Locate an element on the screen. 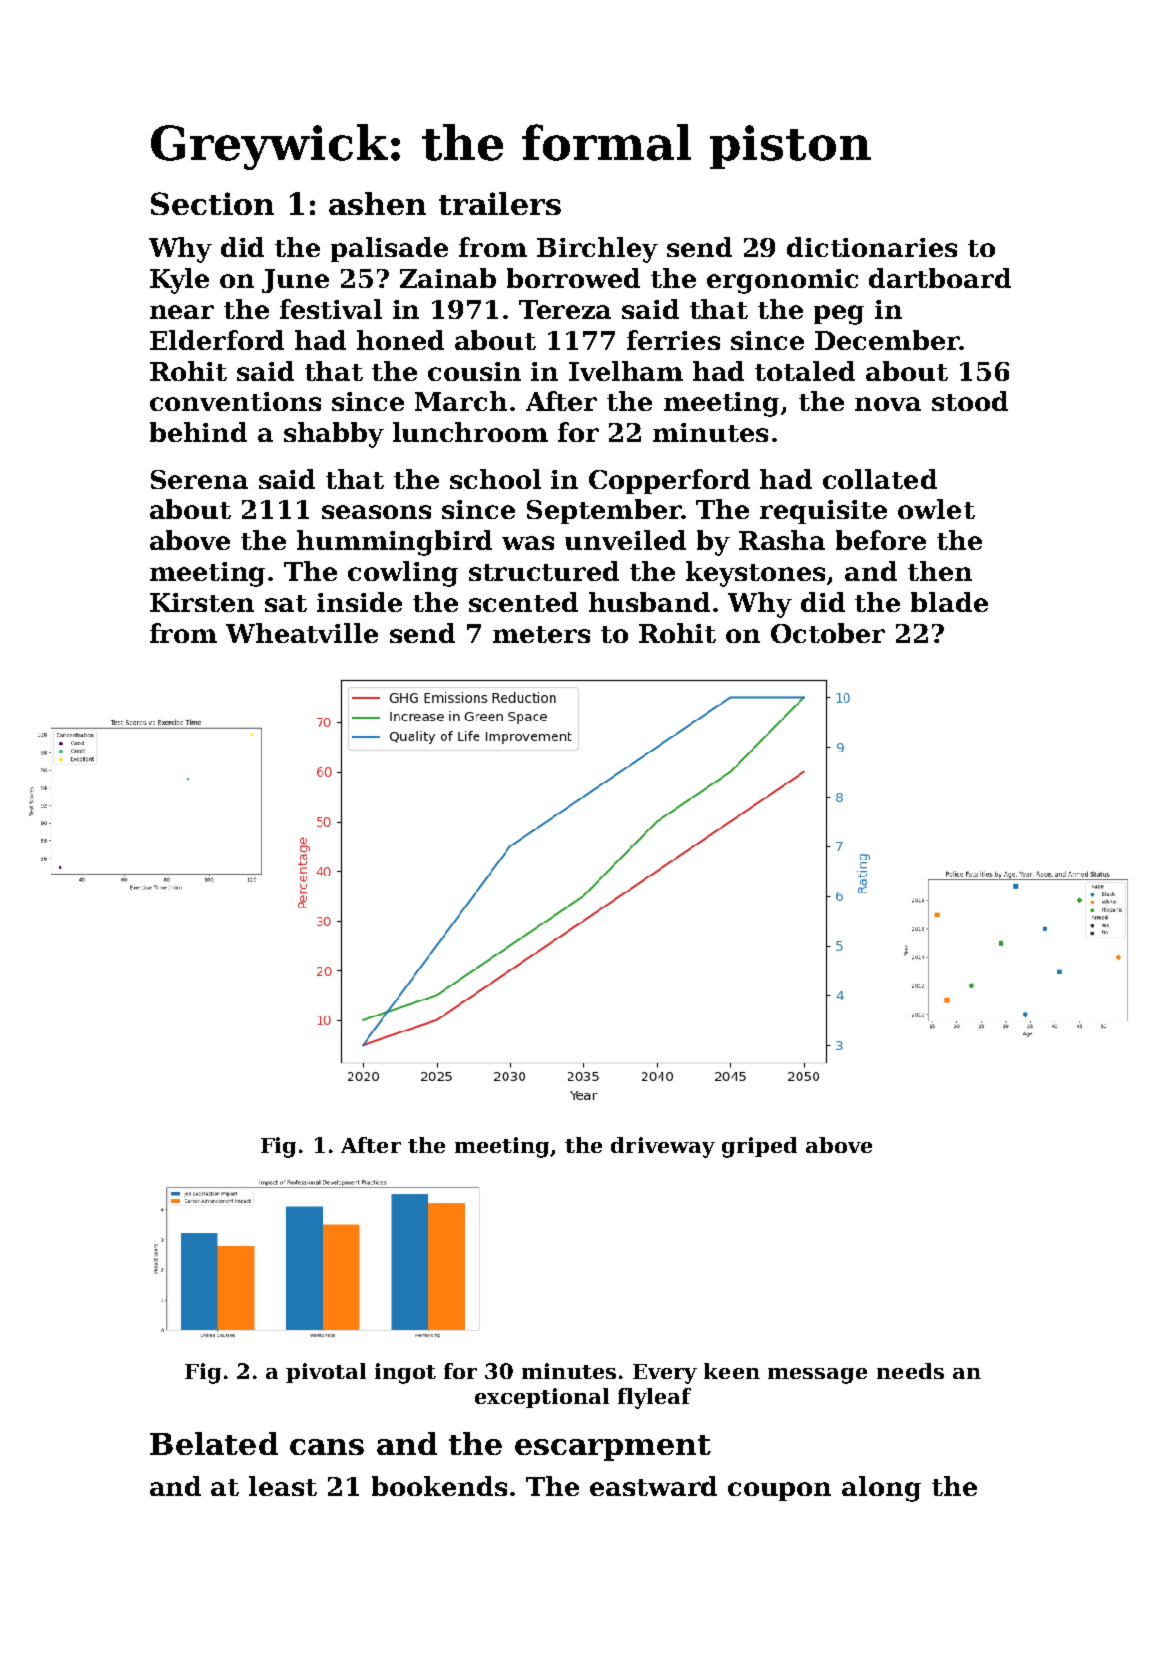 This screenshot has height=1654, width=1165. Copperford is located at coordinates (669, 481).
